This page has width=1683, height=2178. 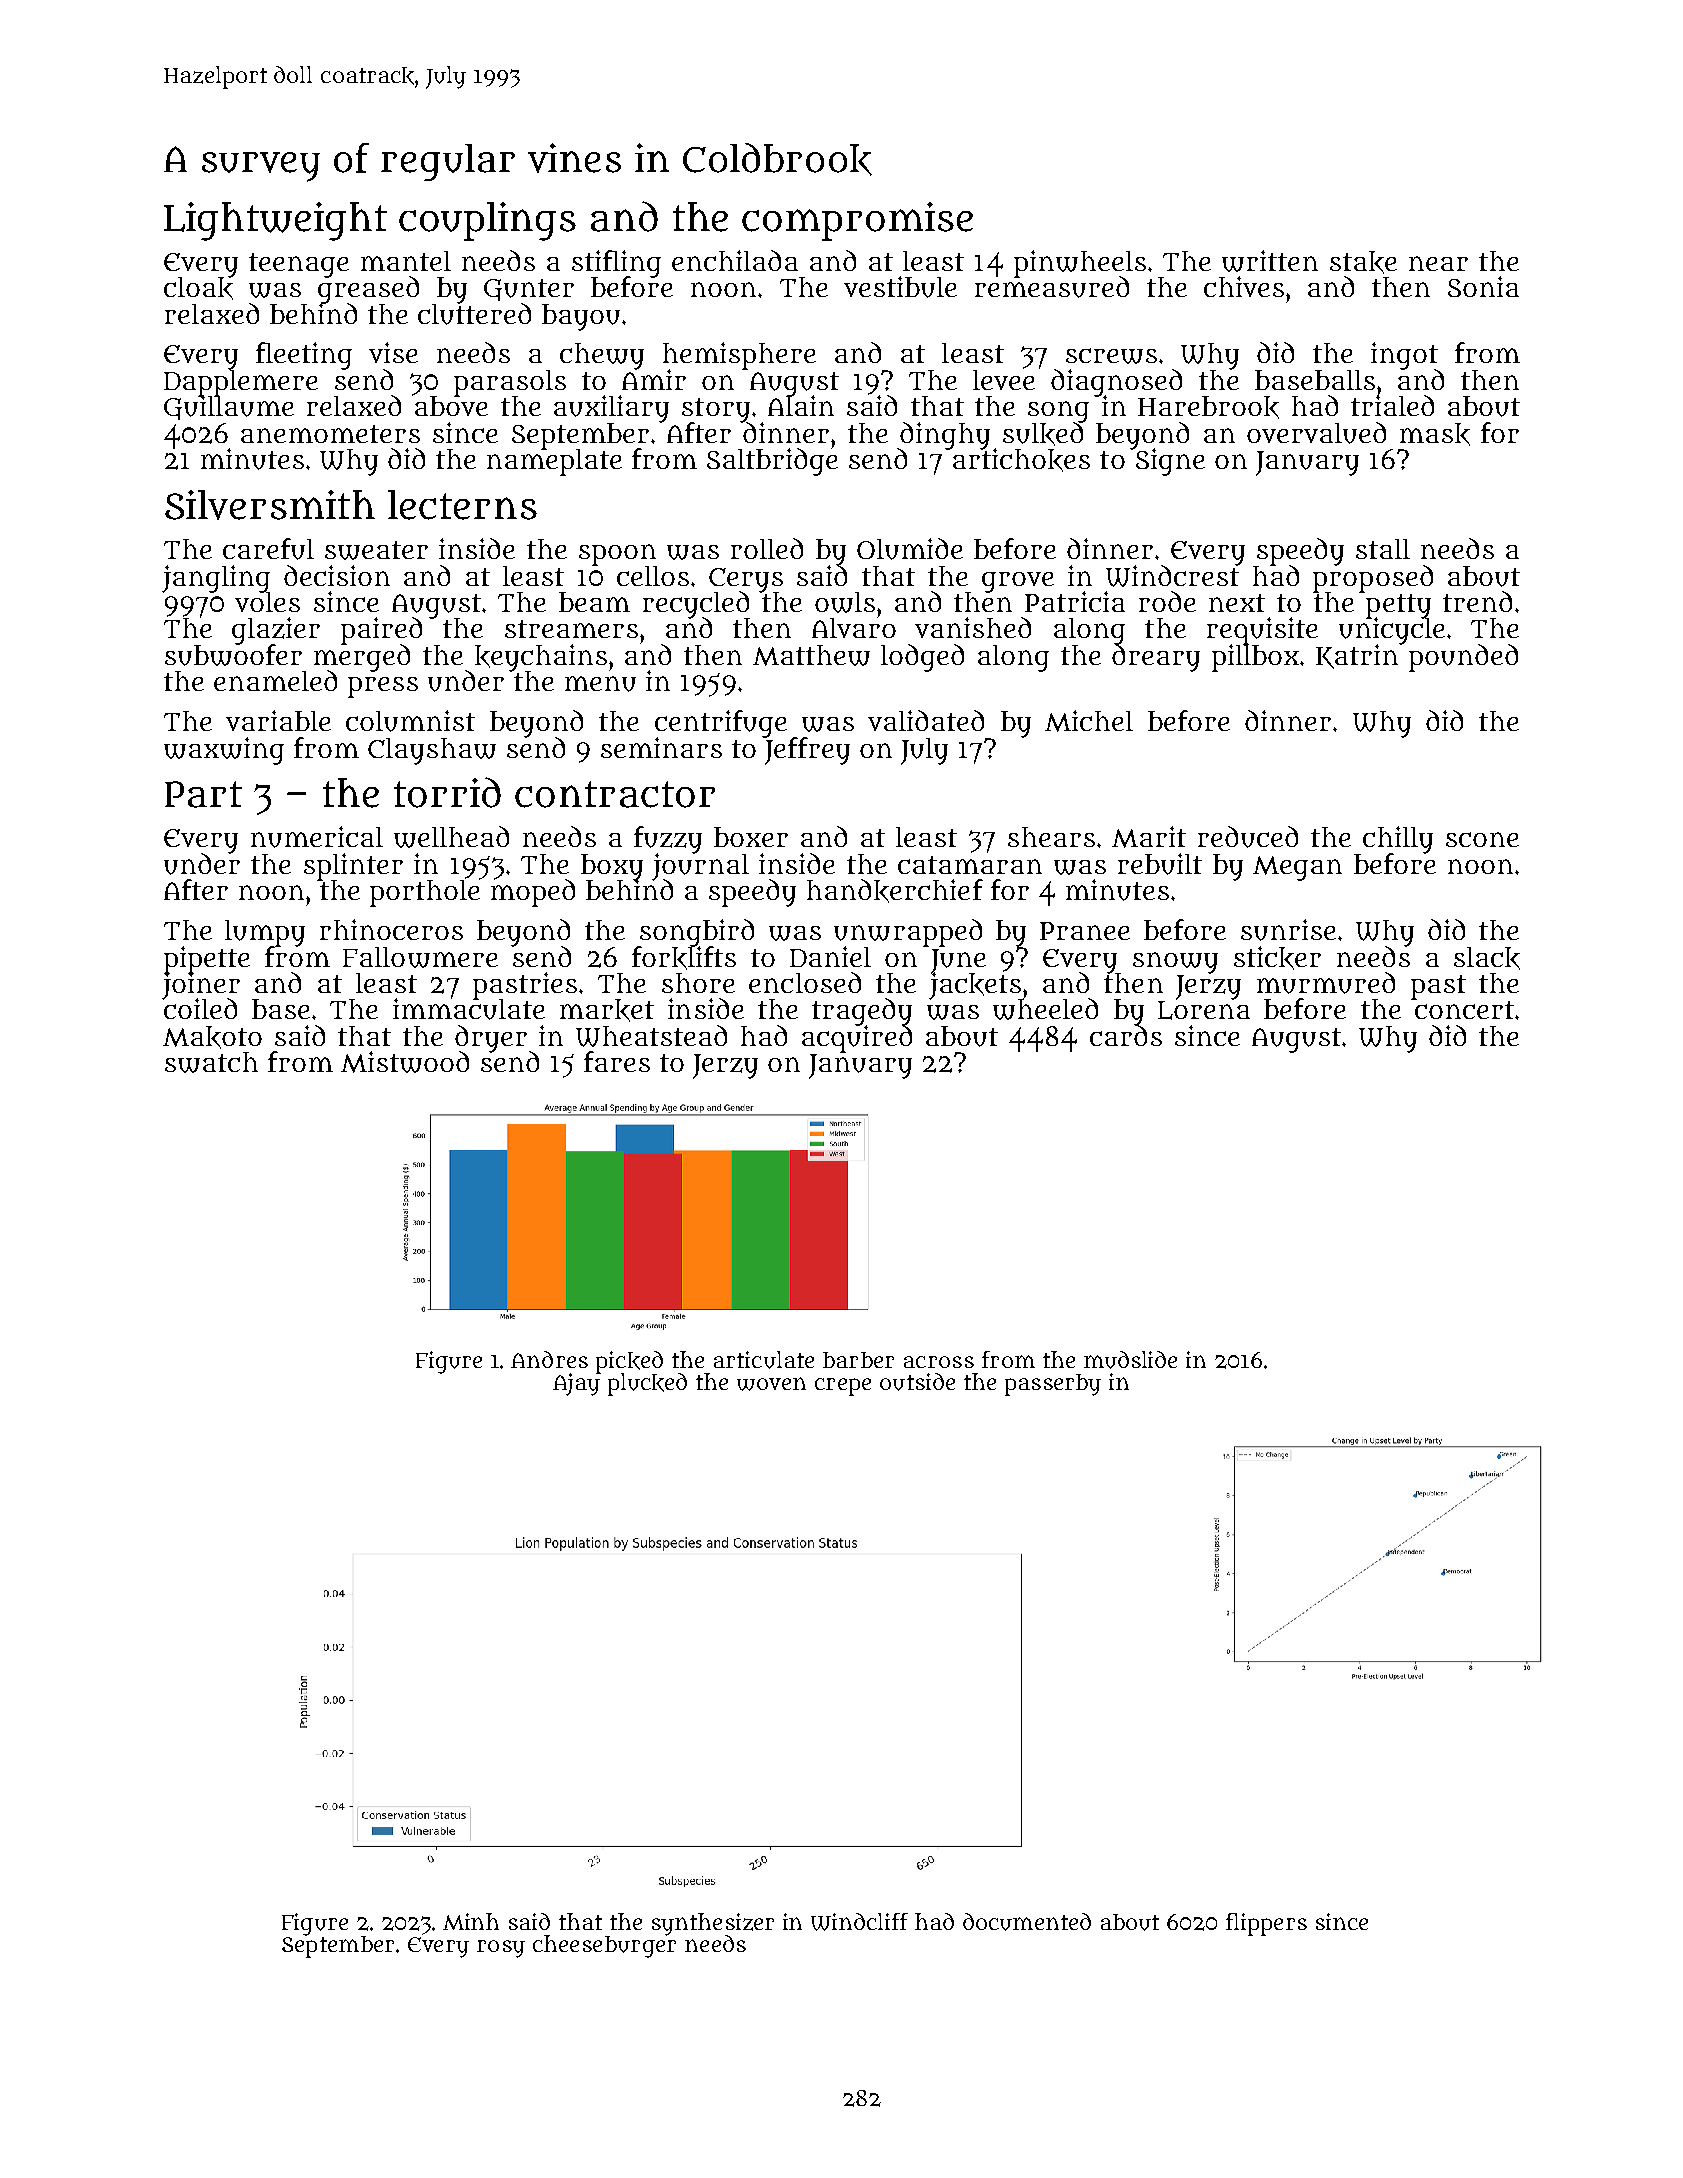 What do you see at coordinates (487, 221) in the page?
I see `couplings` at bounding box center [487, 221].
